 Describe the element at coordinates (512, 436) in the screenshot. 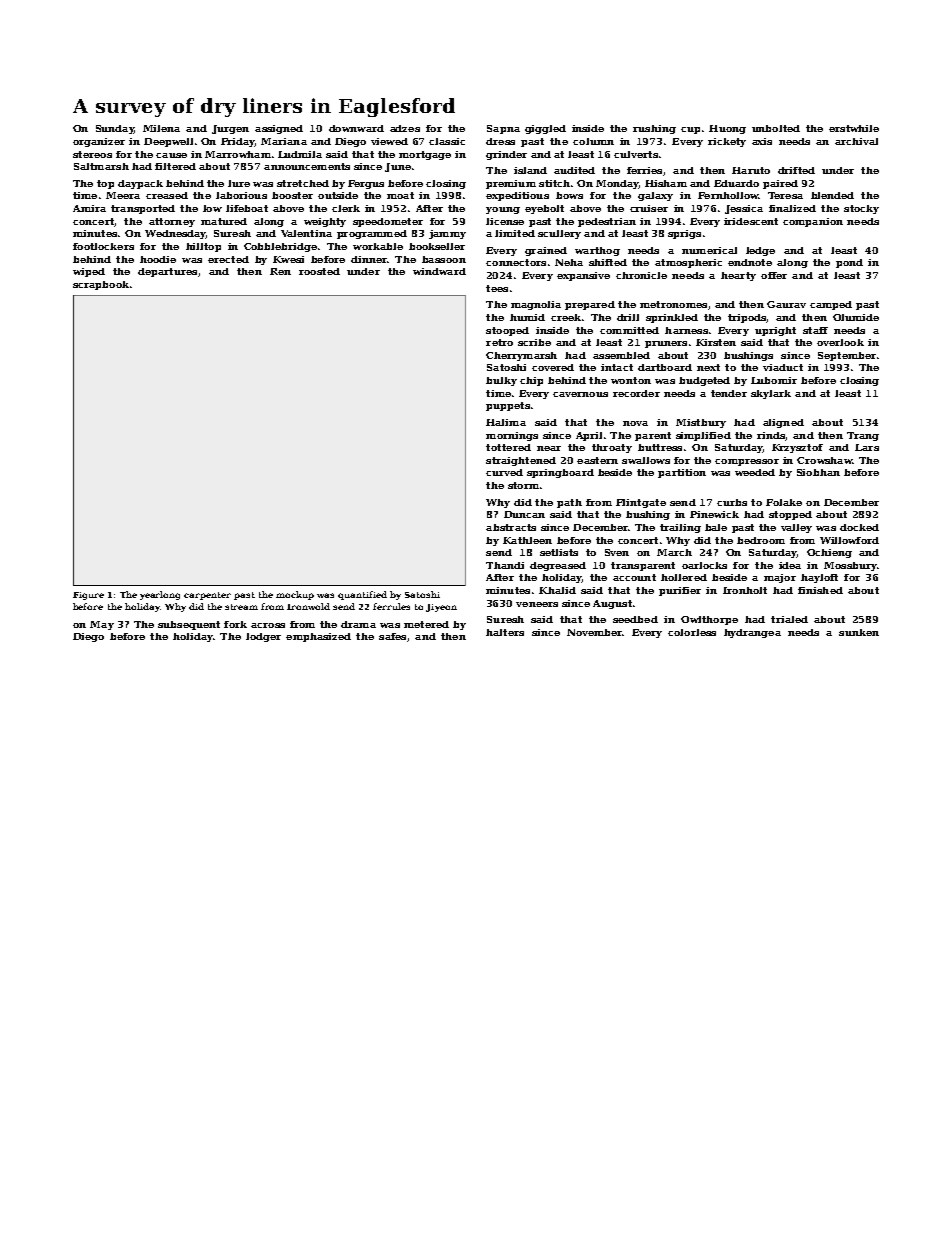

I see `mornings` at that location.
